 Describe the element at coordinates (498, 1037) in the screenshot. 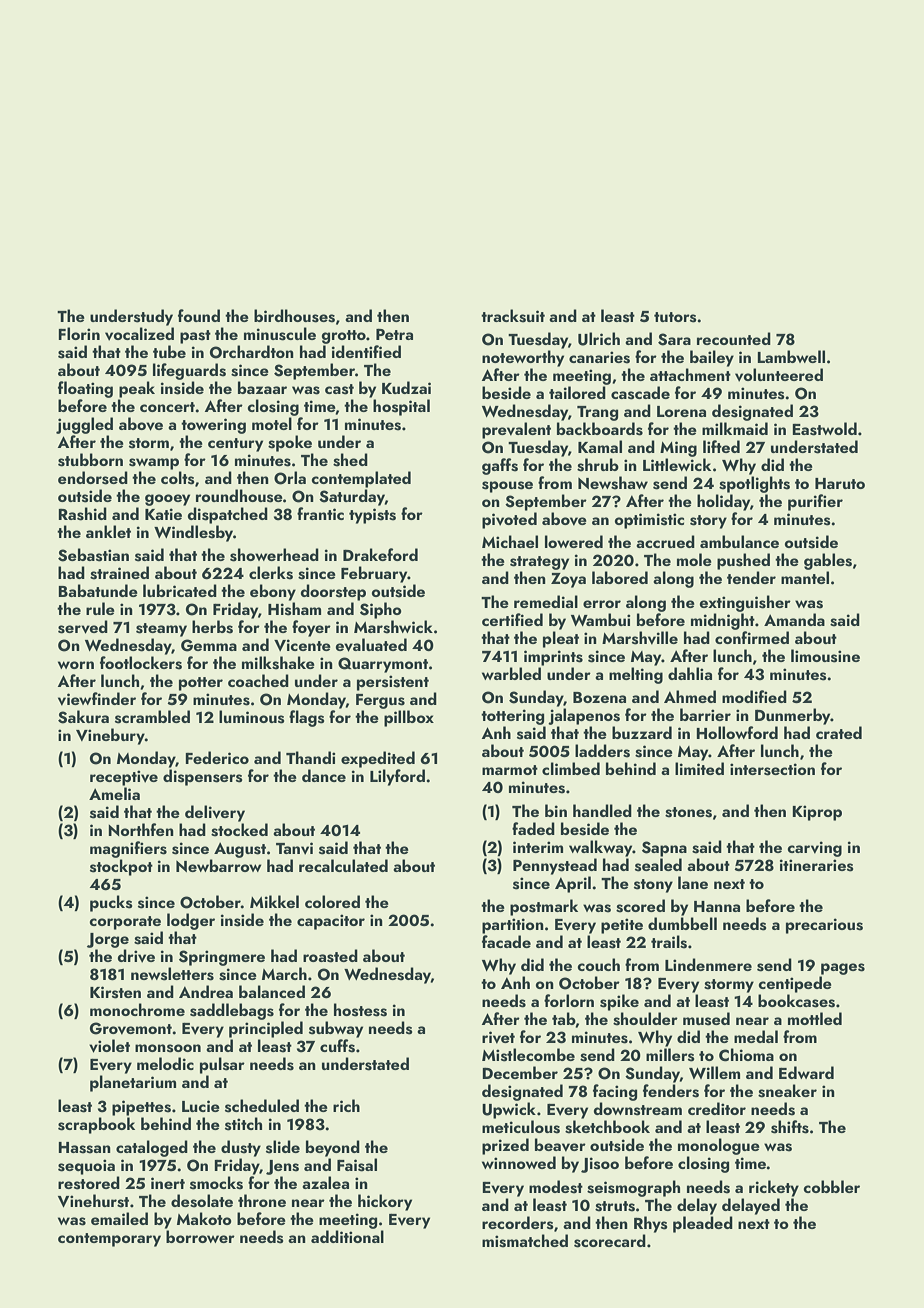

I see `rivet` at that location.
